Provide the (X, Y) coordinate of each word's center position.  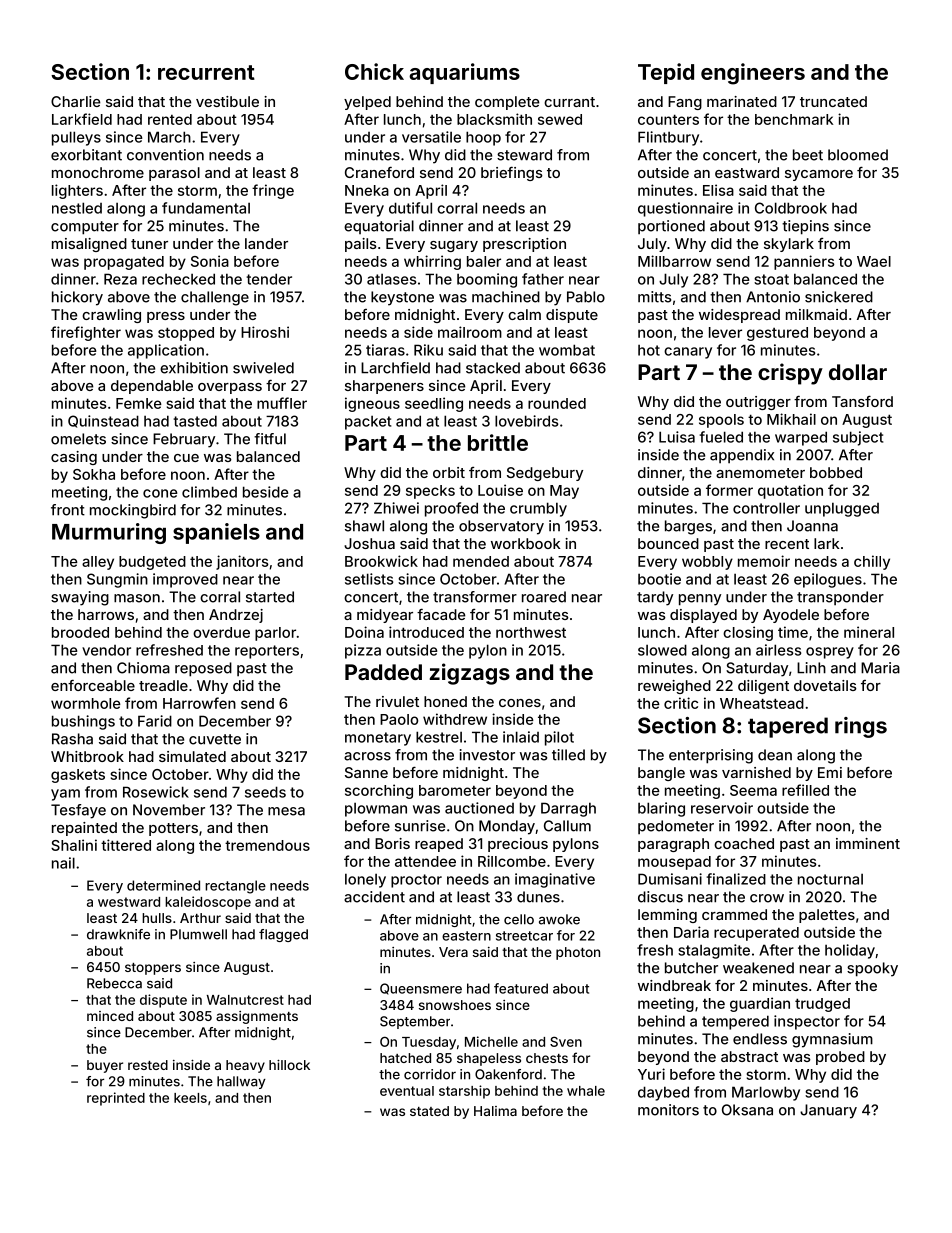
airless (778, 650)
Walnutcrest (245, 1000)
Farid (155, 721)
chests (547, 1058)
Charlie (75, 101)
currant (569, 102)
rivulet (397, 701)
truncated (833, 101)
